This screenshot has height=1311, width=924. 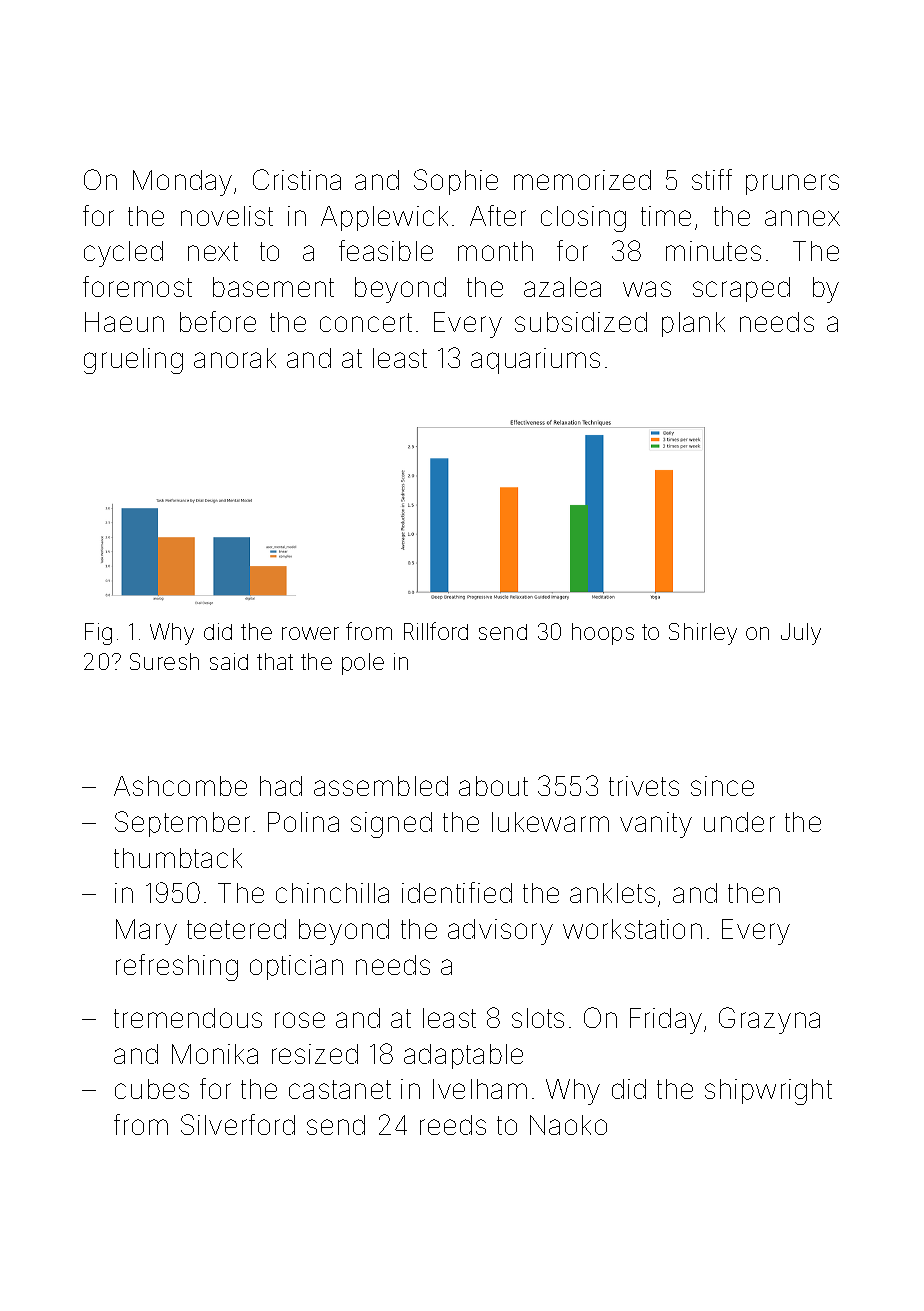 What do you see at coordinates (133, 361) in the screenshot?
I see `grueling` at bounding box center [133, 361].
